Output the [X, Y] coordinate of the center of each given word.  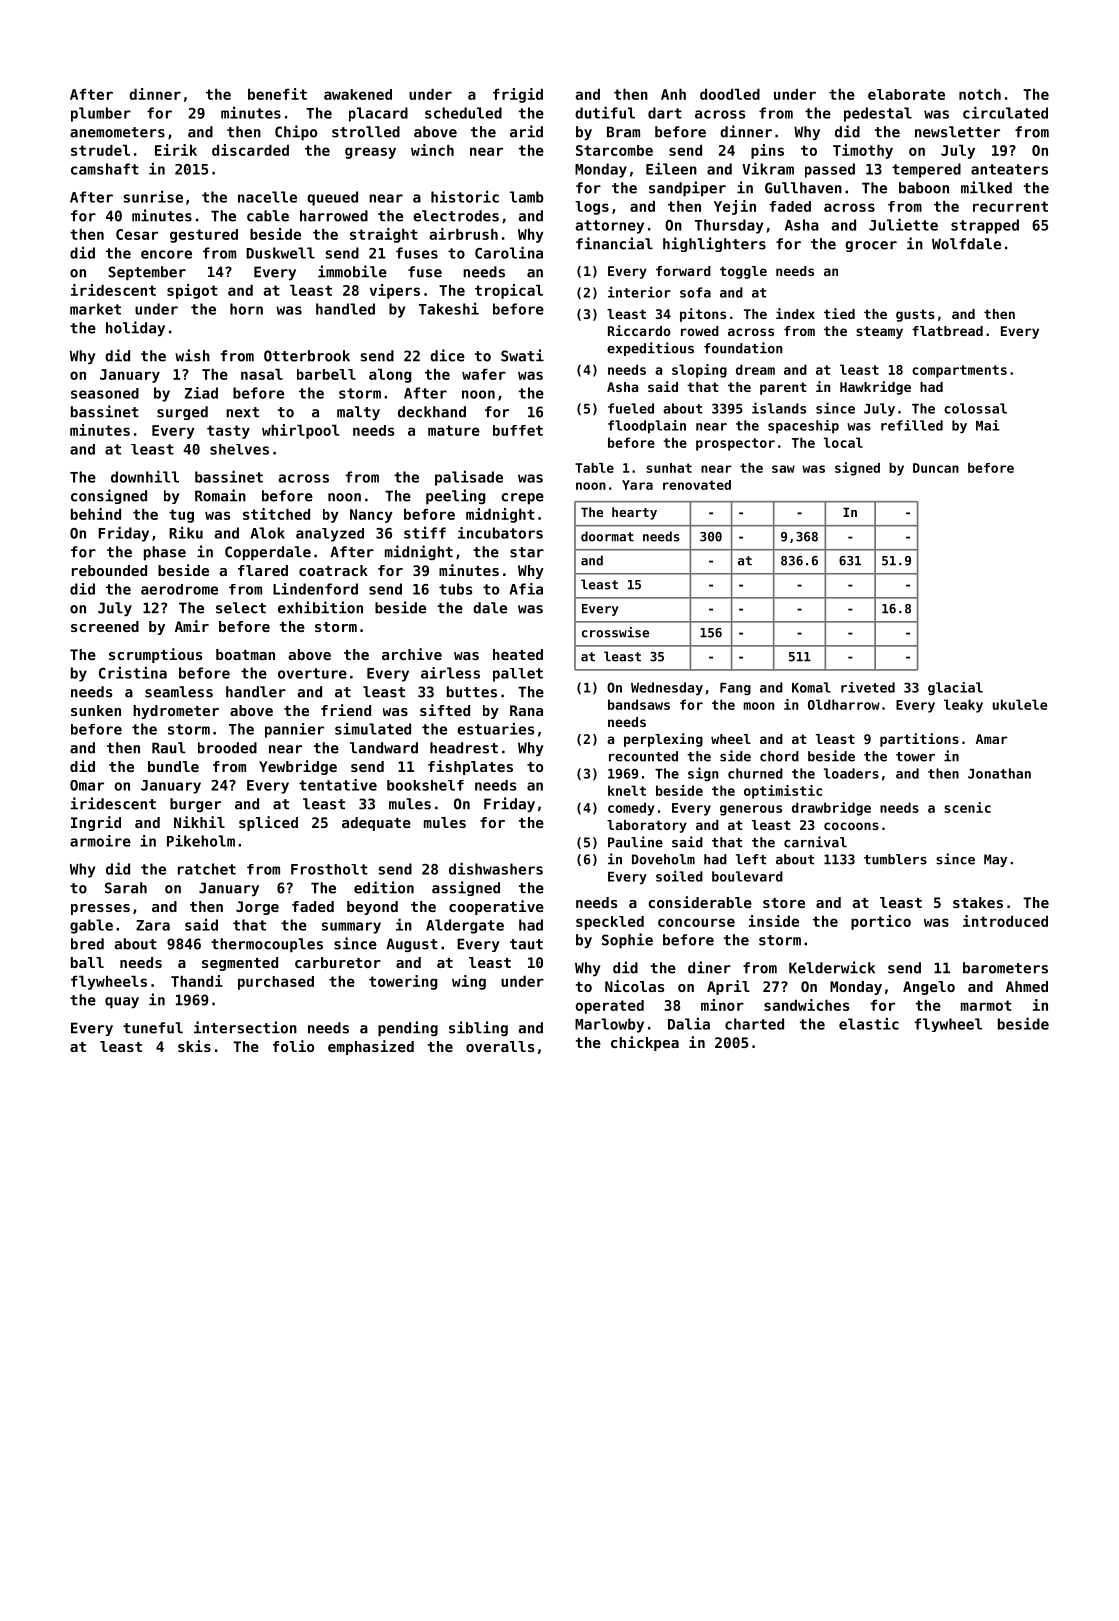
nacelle [267, 197]
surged [182, 413]
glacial [955, 688]
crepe [522, 499]
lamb [527, 197]
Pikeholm [201, 841]
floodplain [647, 427]
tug [181, 516]
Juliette [903, 224]
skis [194, 1046]
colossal [975, 408]
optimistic [783, 792]
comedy [631, 809]
